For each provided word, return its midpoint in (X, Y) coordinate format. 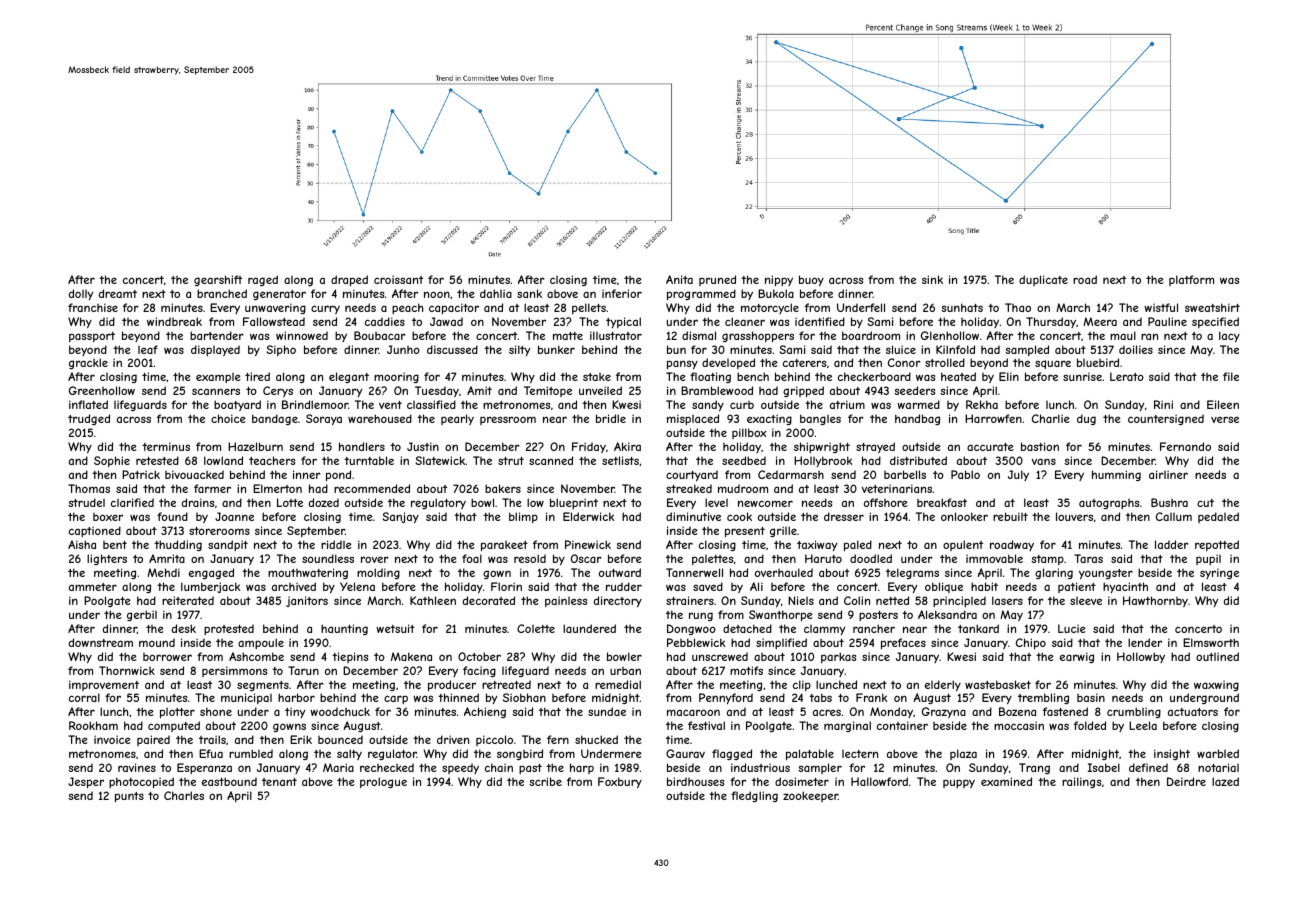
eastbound (229, 781)
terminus (166, 446)
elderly (943, 686)
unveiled (600, 390)
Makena (411, 656)
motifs (746, 670)
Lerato (1127, 376)
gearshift (218, 280)
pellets (589, 308)
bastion (1040, 446)
